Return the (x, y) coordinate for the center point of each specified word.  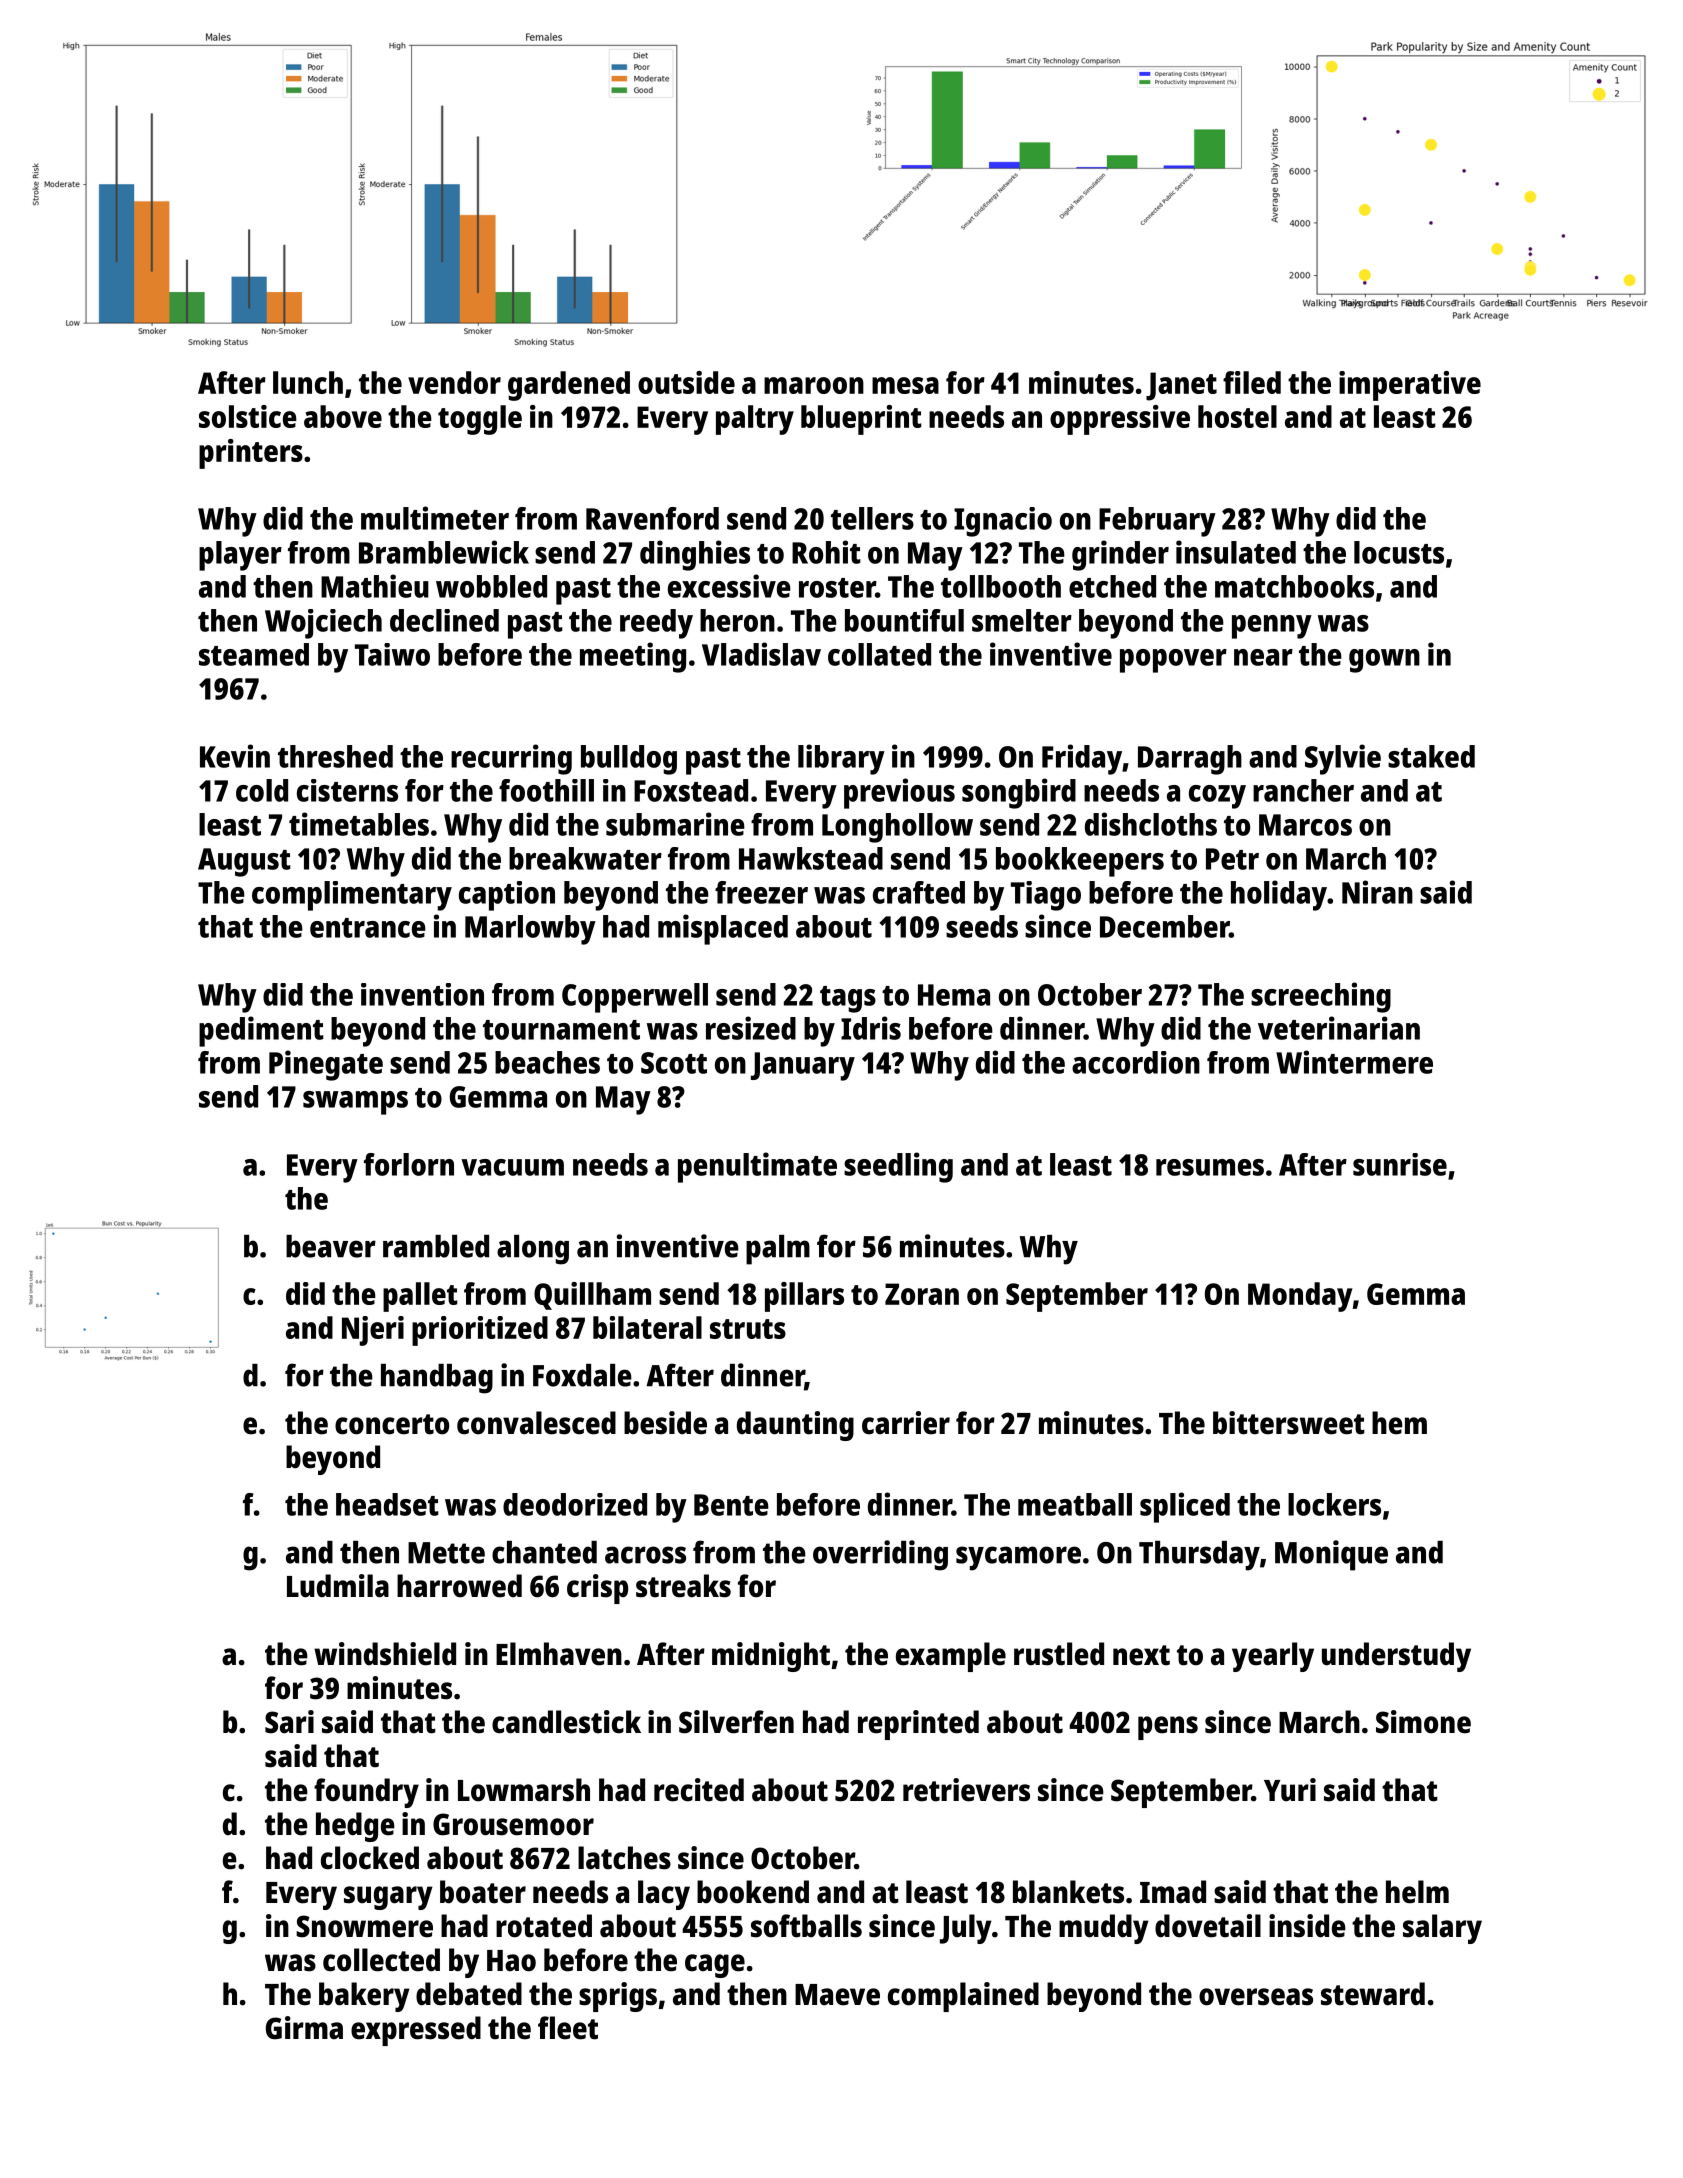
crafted (919, 892)
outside (686, 382)
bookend (753, 1892)
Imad (1173, 1892)
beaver (331, 1246)
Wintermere (1354, 1062)
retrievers (966, 1790)
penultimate (757, 1167)
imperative (1410, 386)
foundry (366, 1793)
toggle (480, 420)
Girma (304, 2028)
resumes (1210, 1167)
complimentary (352, 896)
